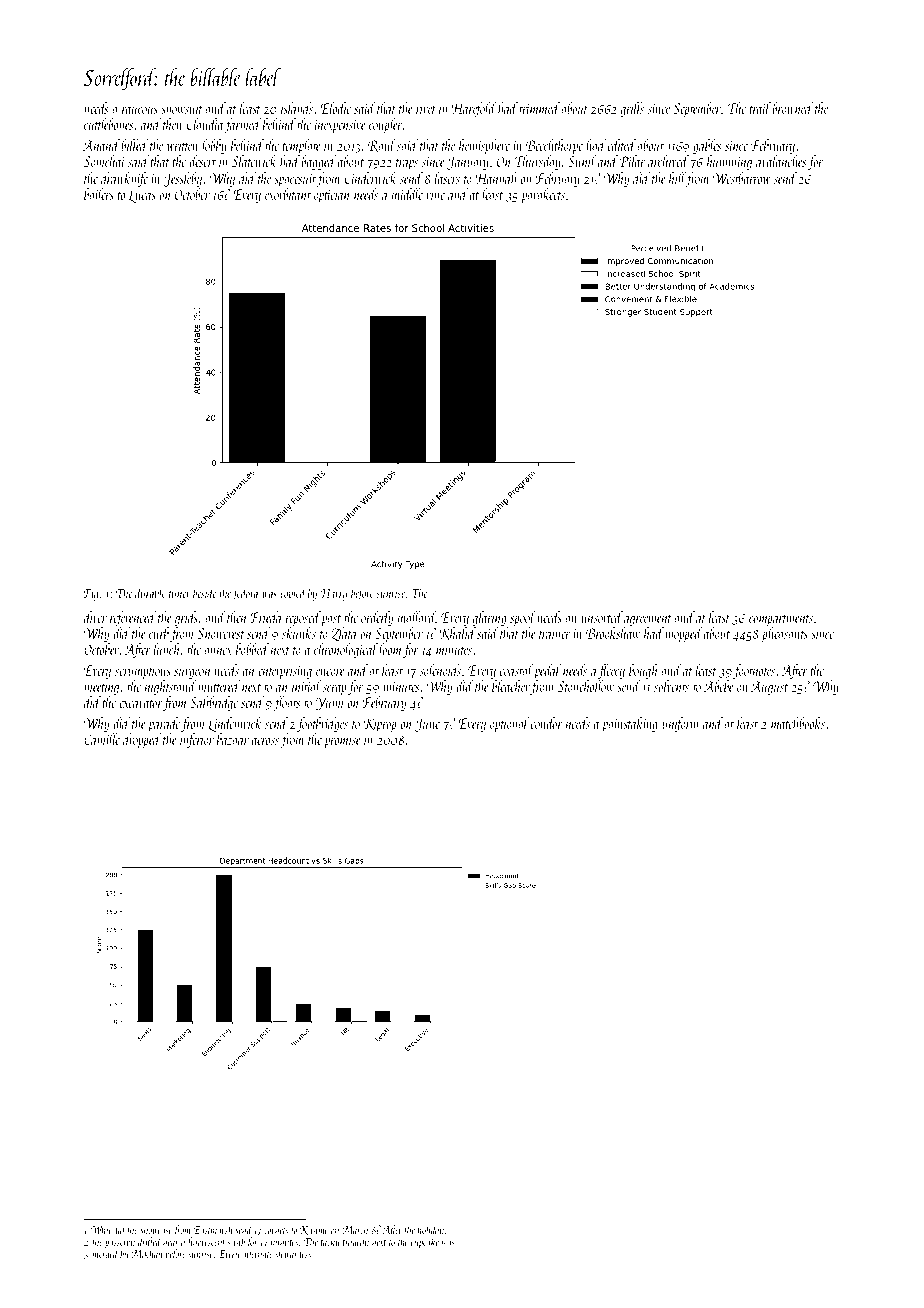  Describe the element at coordinates (741, 178) in the image. I see `Westbarrow` at that location.
